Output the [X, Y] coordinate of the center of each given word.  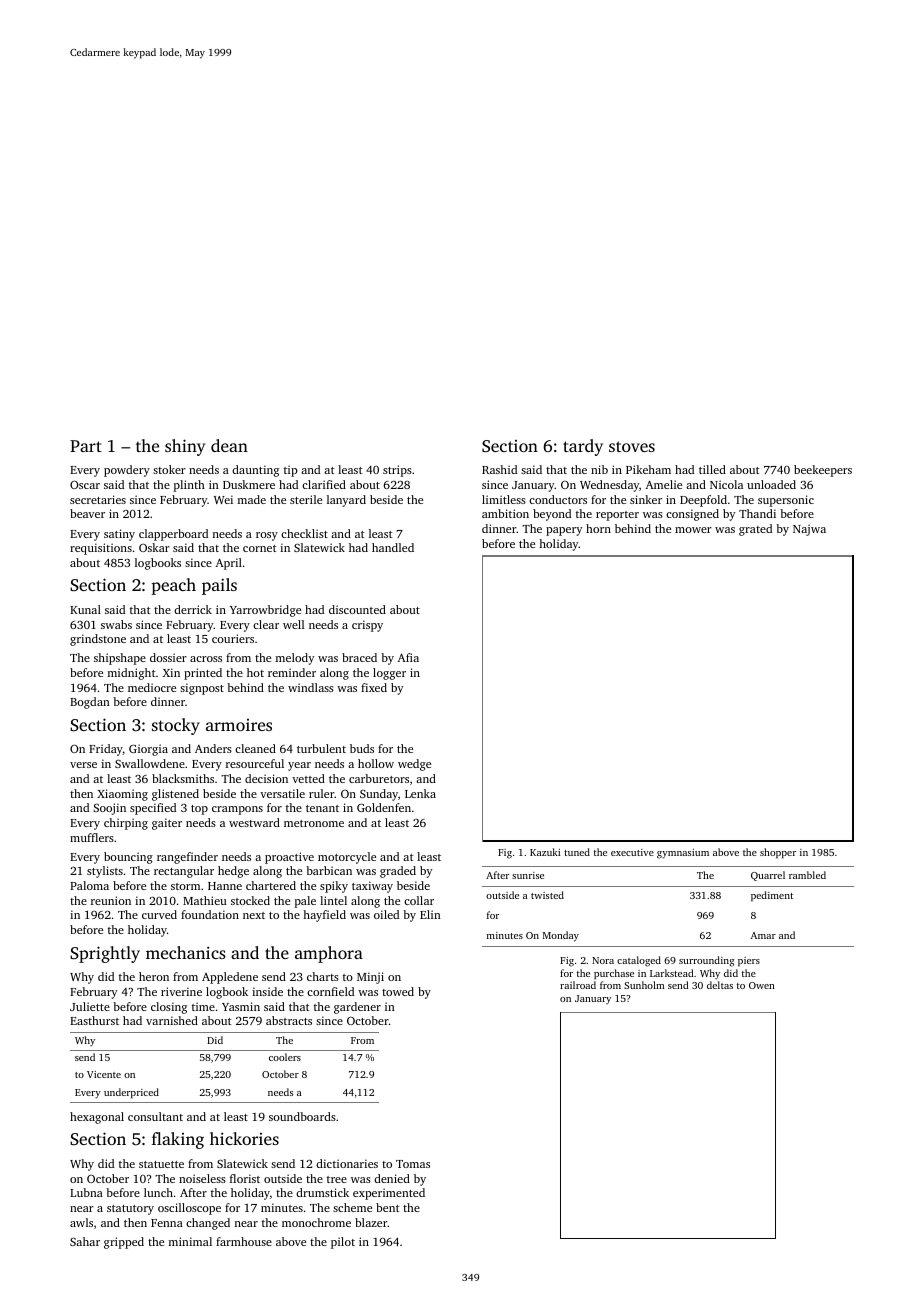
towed [398, 991]
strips [397, 471]
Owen [762, 985]
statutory [130, 1210]
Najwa [809, 530]
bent [388, 1207]
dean [229, 445]
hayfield [324, 916]
